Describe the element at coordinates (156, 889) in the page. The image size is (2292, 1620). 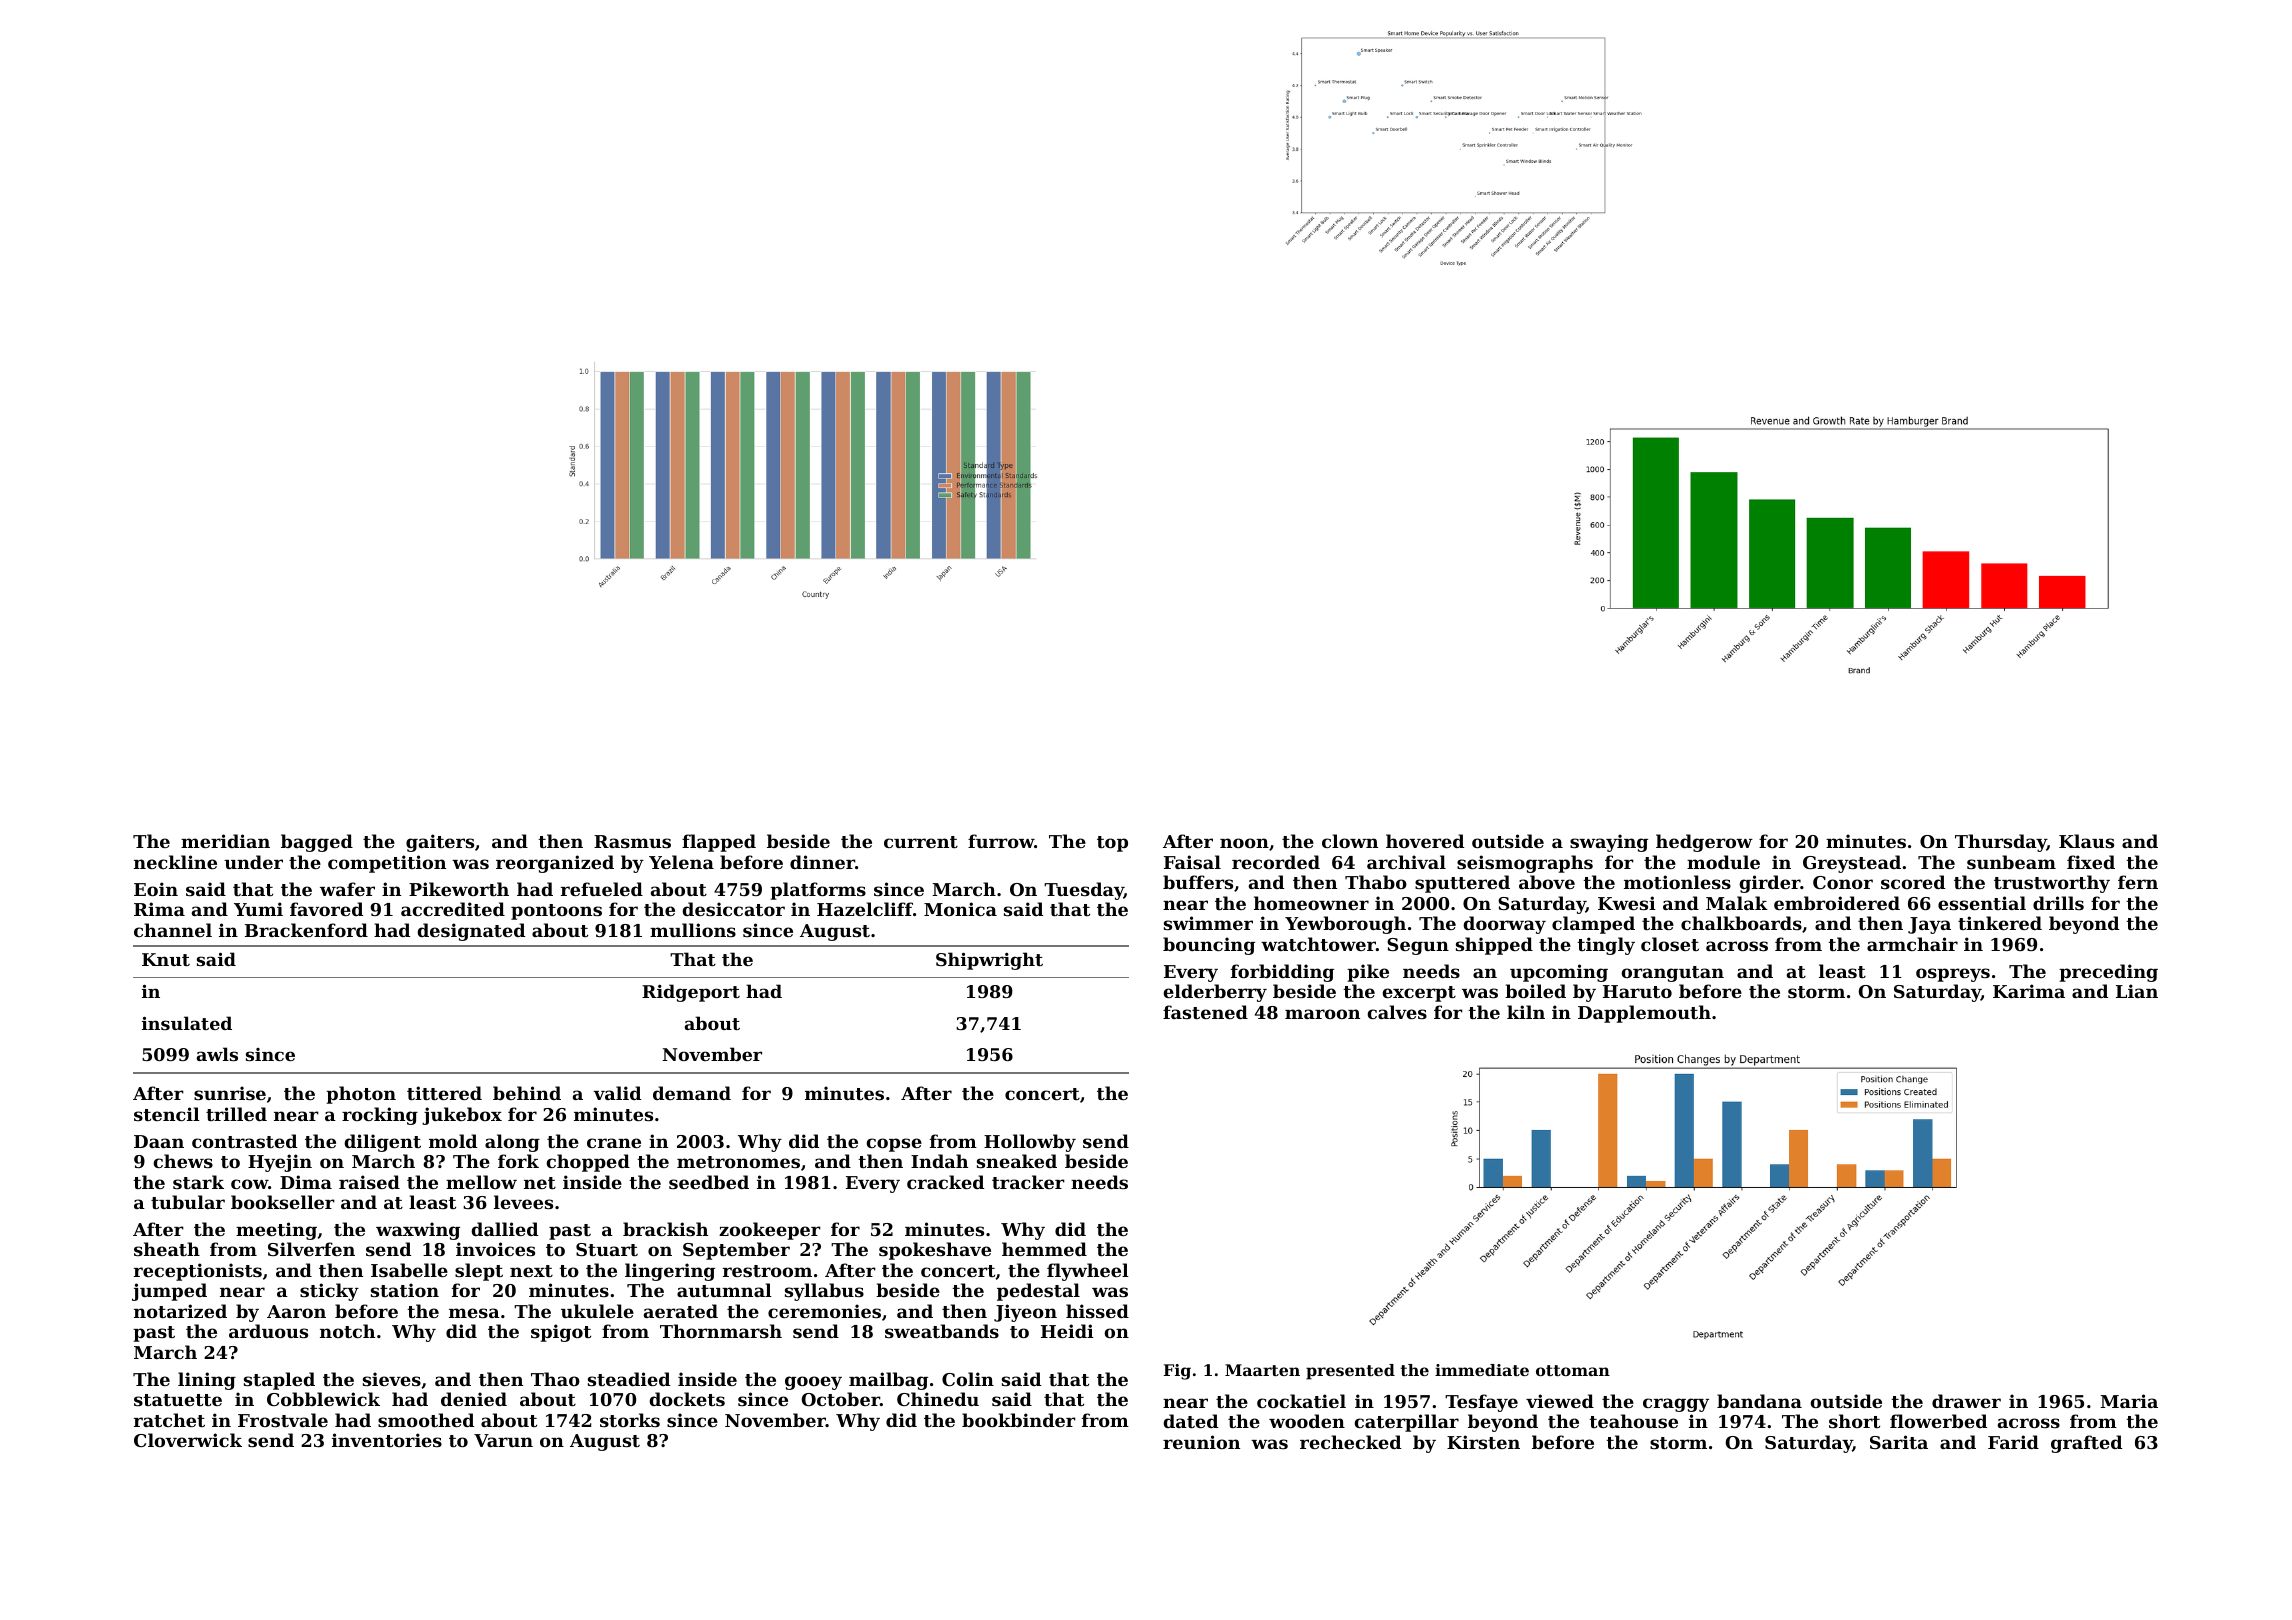
I see `Eoin` at that location.
